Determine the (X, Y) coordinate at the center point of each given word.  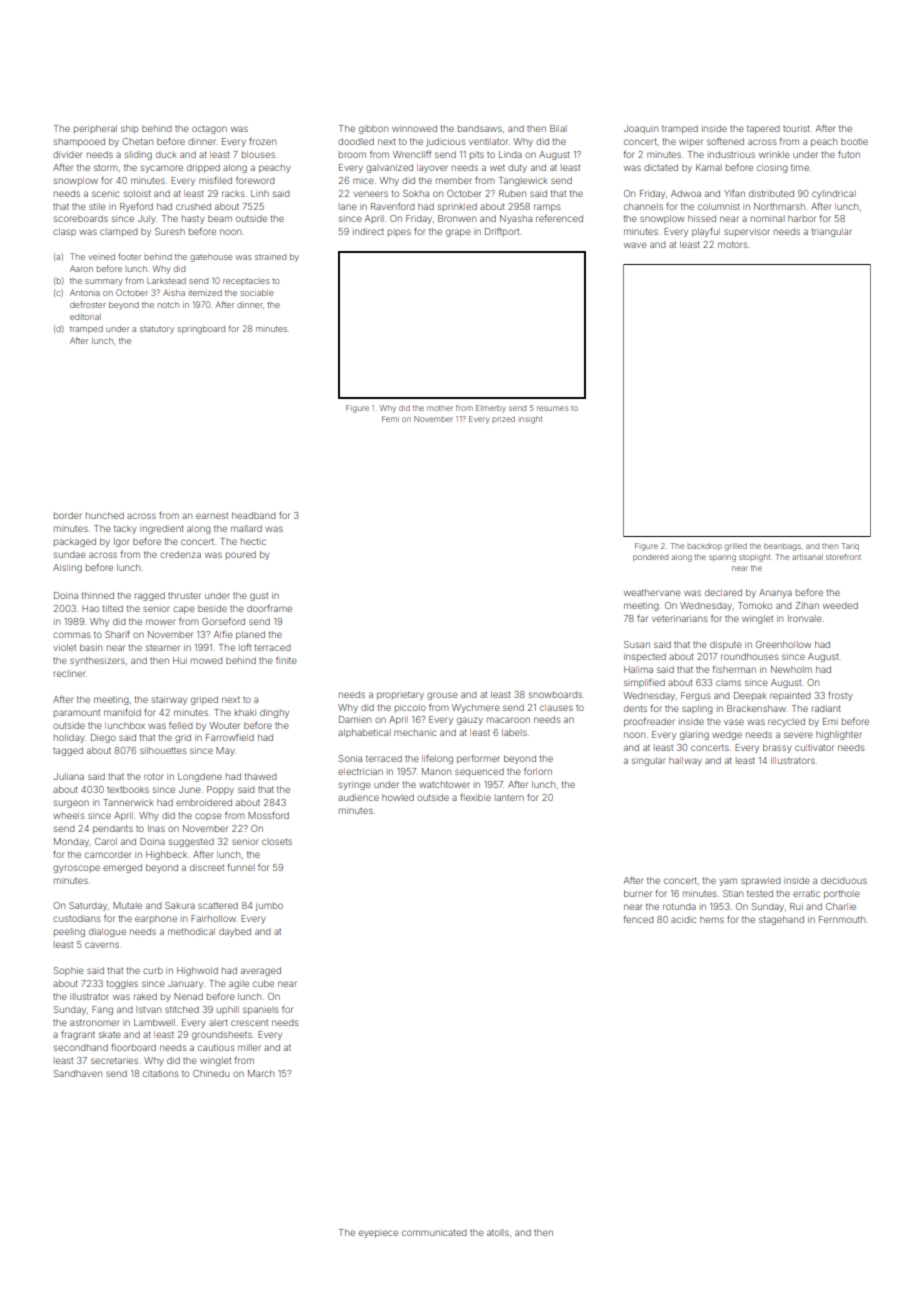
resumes (552, 408)
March (261, 1073)
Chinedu (211, 1073)
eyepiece (378, 1234)
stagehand (781, 920)
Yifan (734, 193)
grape (458, 233)
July (147, 219)
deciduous (844, 880)
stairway (169, 700)
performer (478, 759)
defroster (88, 304)
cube (263, 983)
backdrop (704, 547)
